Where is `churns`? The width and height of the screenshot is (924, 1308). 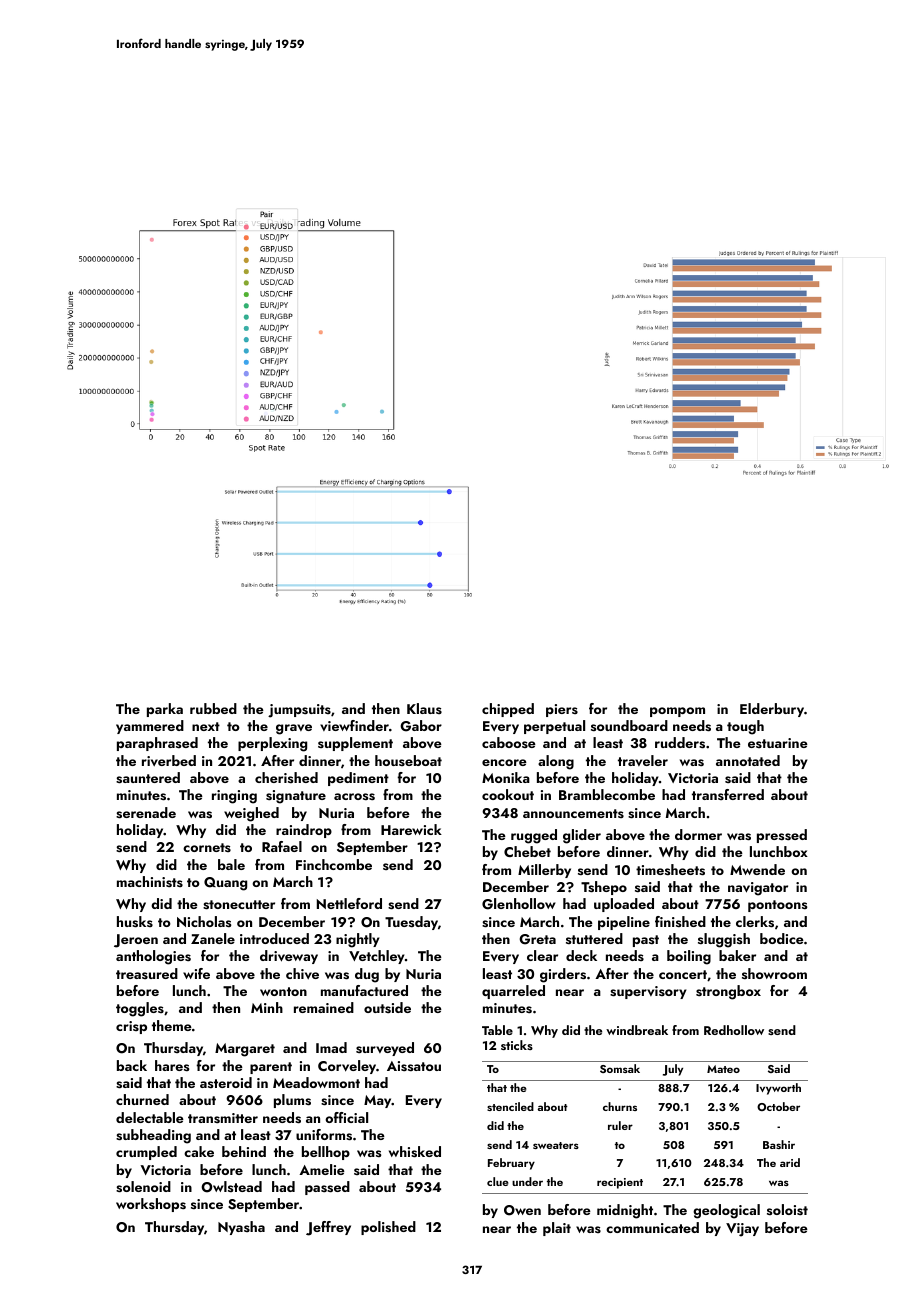
churns is located at coordinates (620, 1106).
